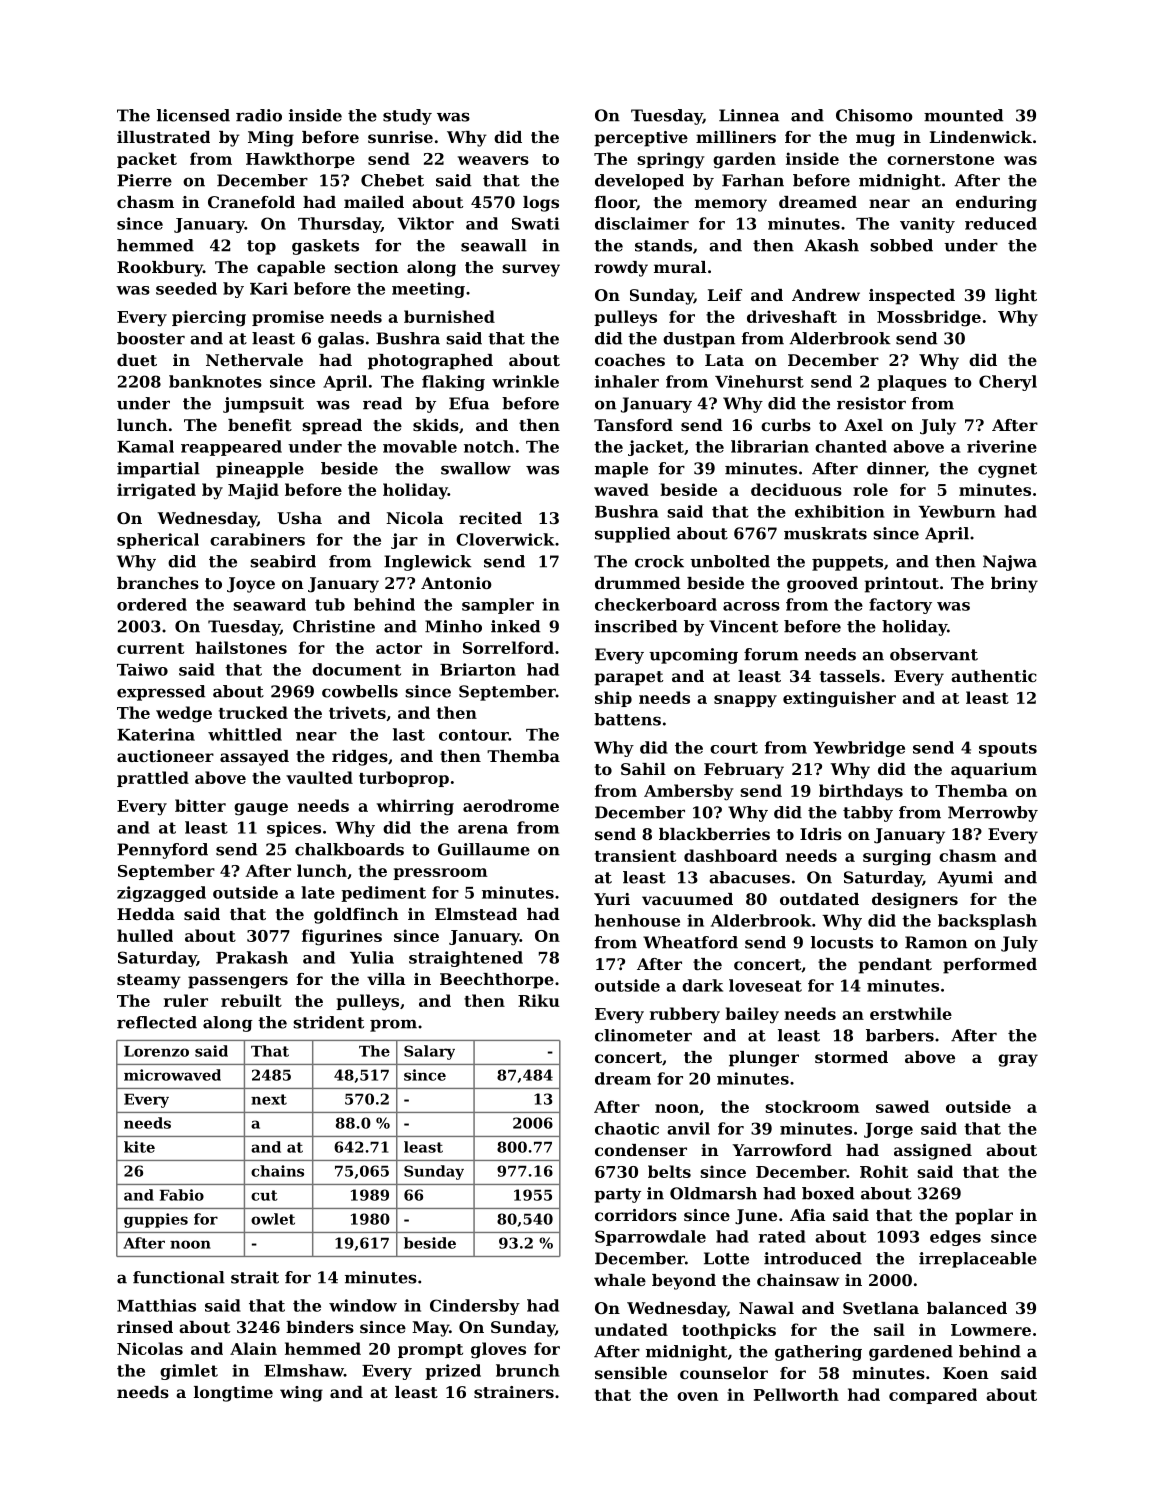 This document has height=1494, width=1154. I want to click on inhaler, so click(627, 381).
